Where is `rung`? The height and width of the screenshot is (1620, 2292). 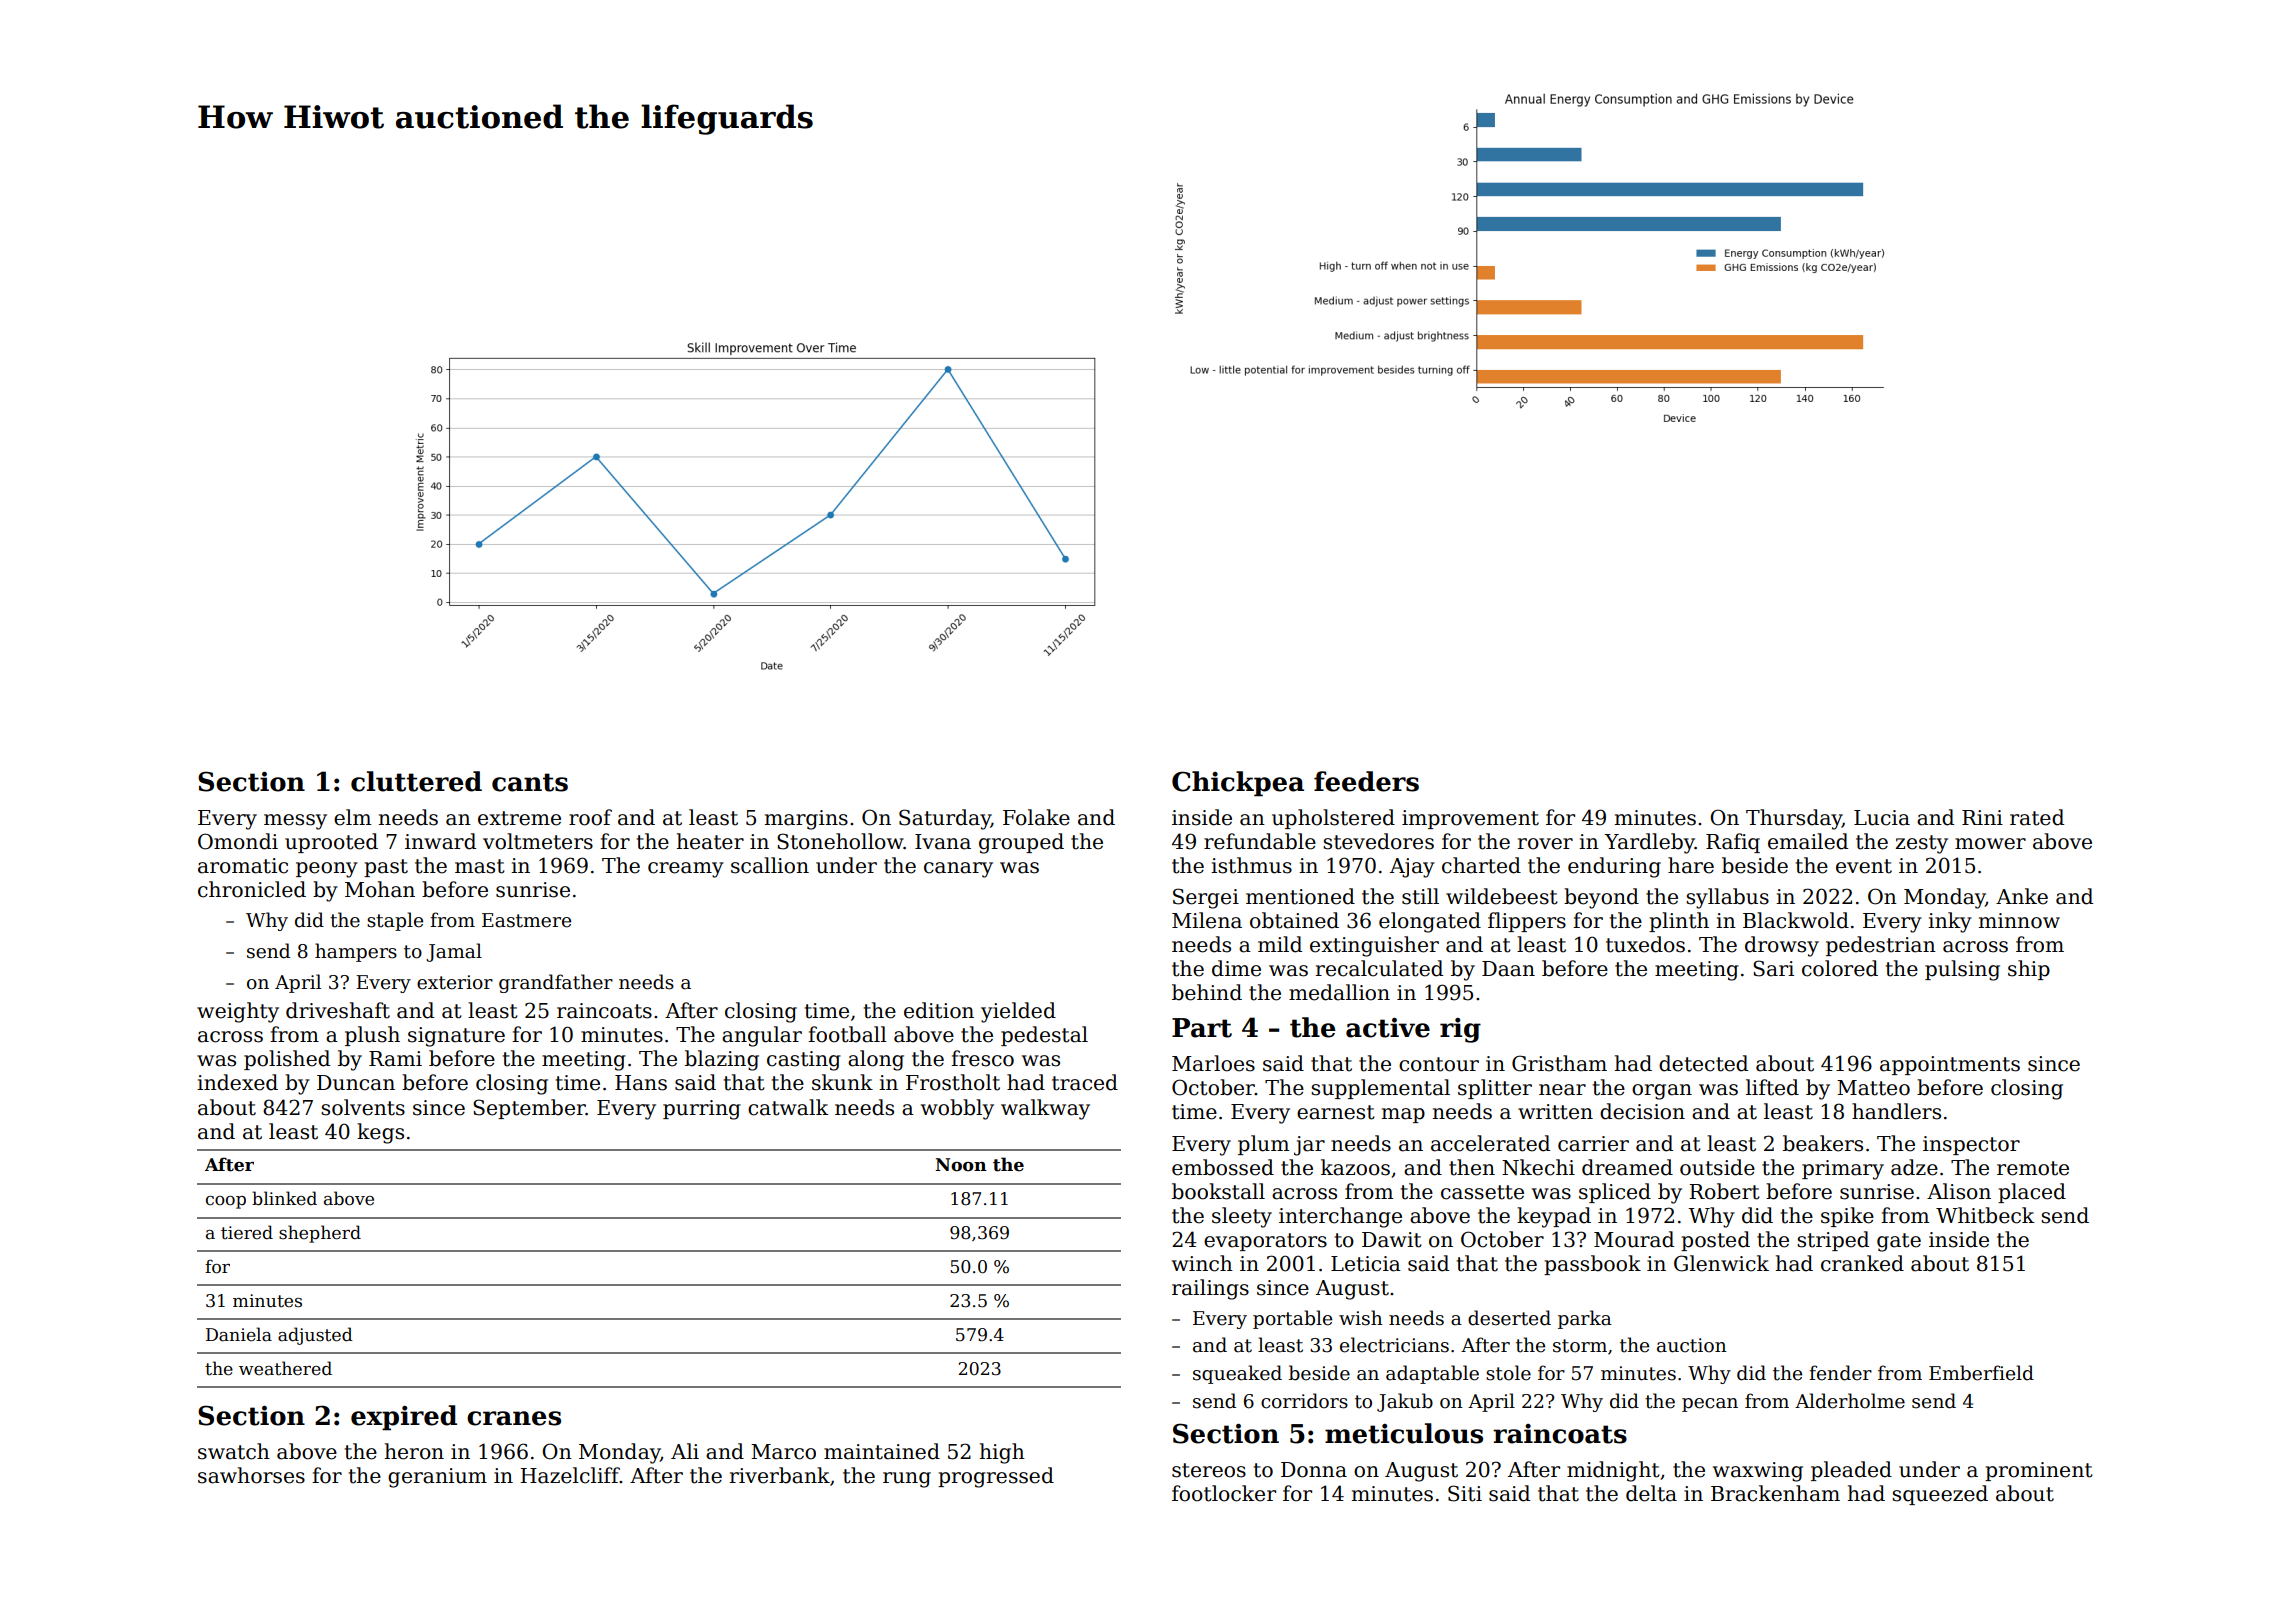
rung is located at coordinates (907, 1480).
